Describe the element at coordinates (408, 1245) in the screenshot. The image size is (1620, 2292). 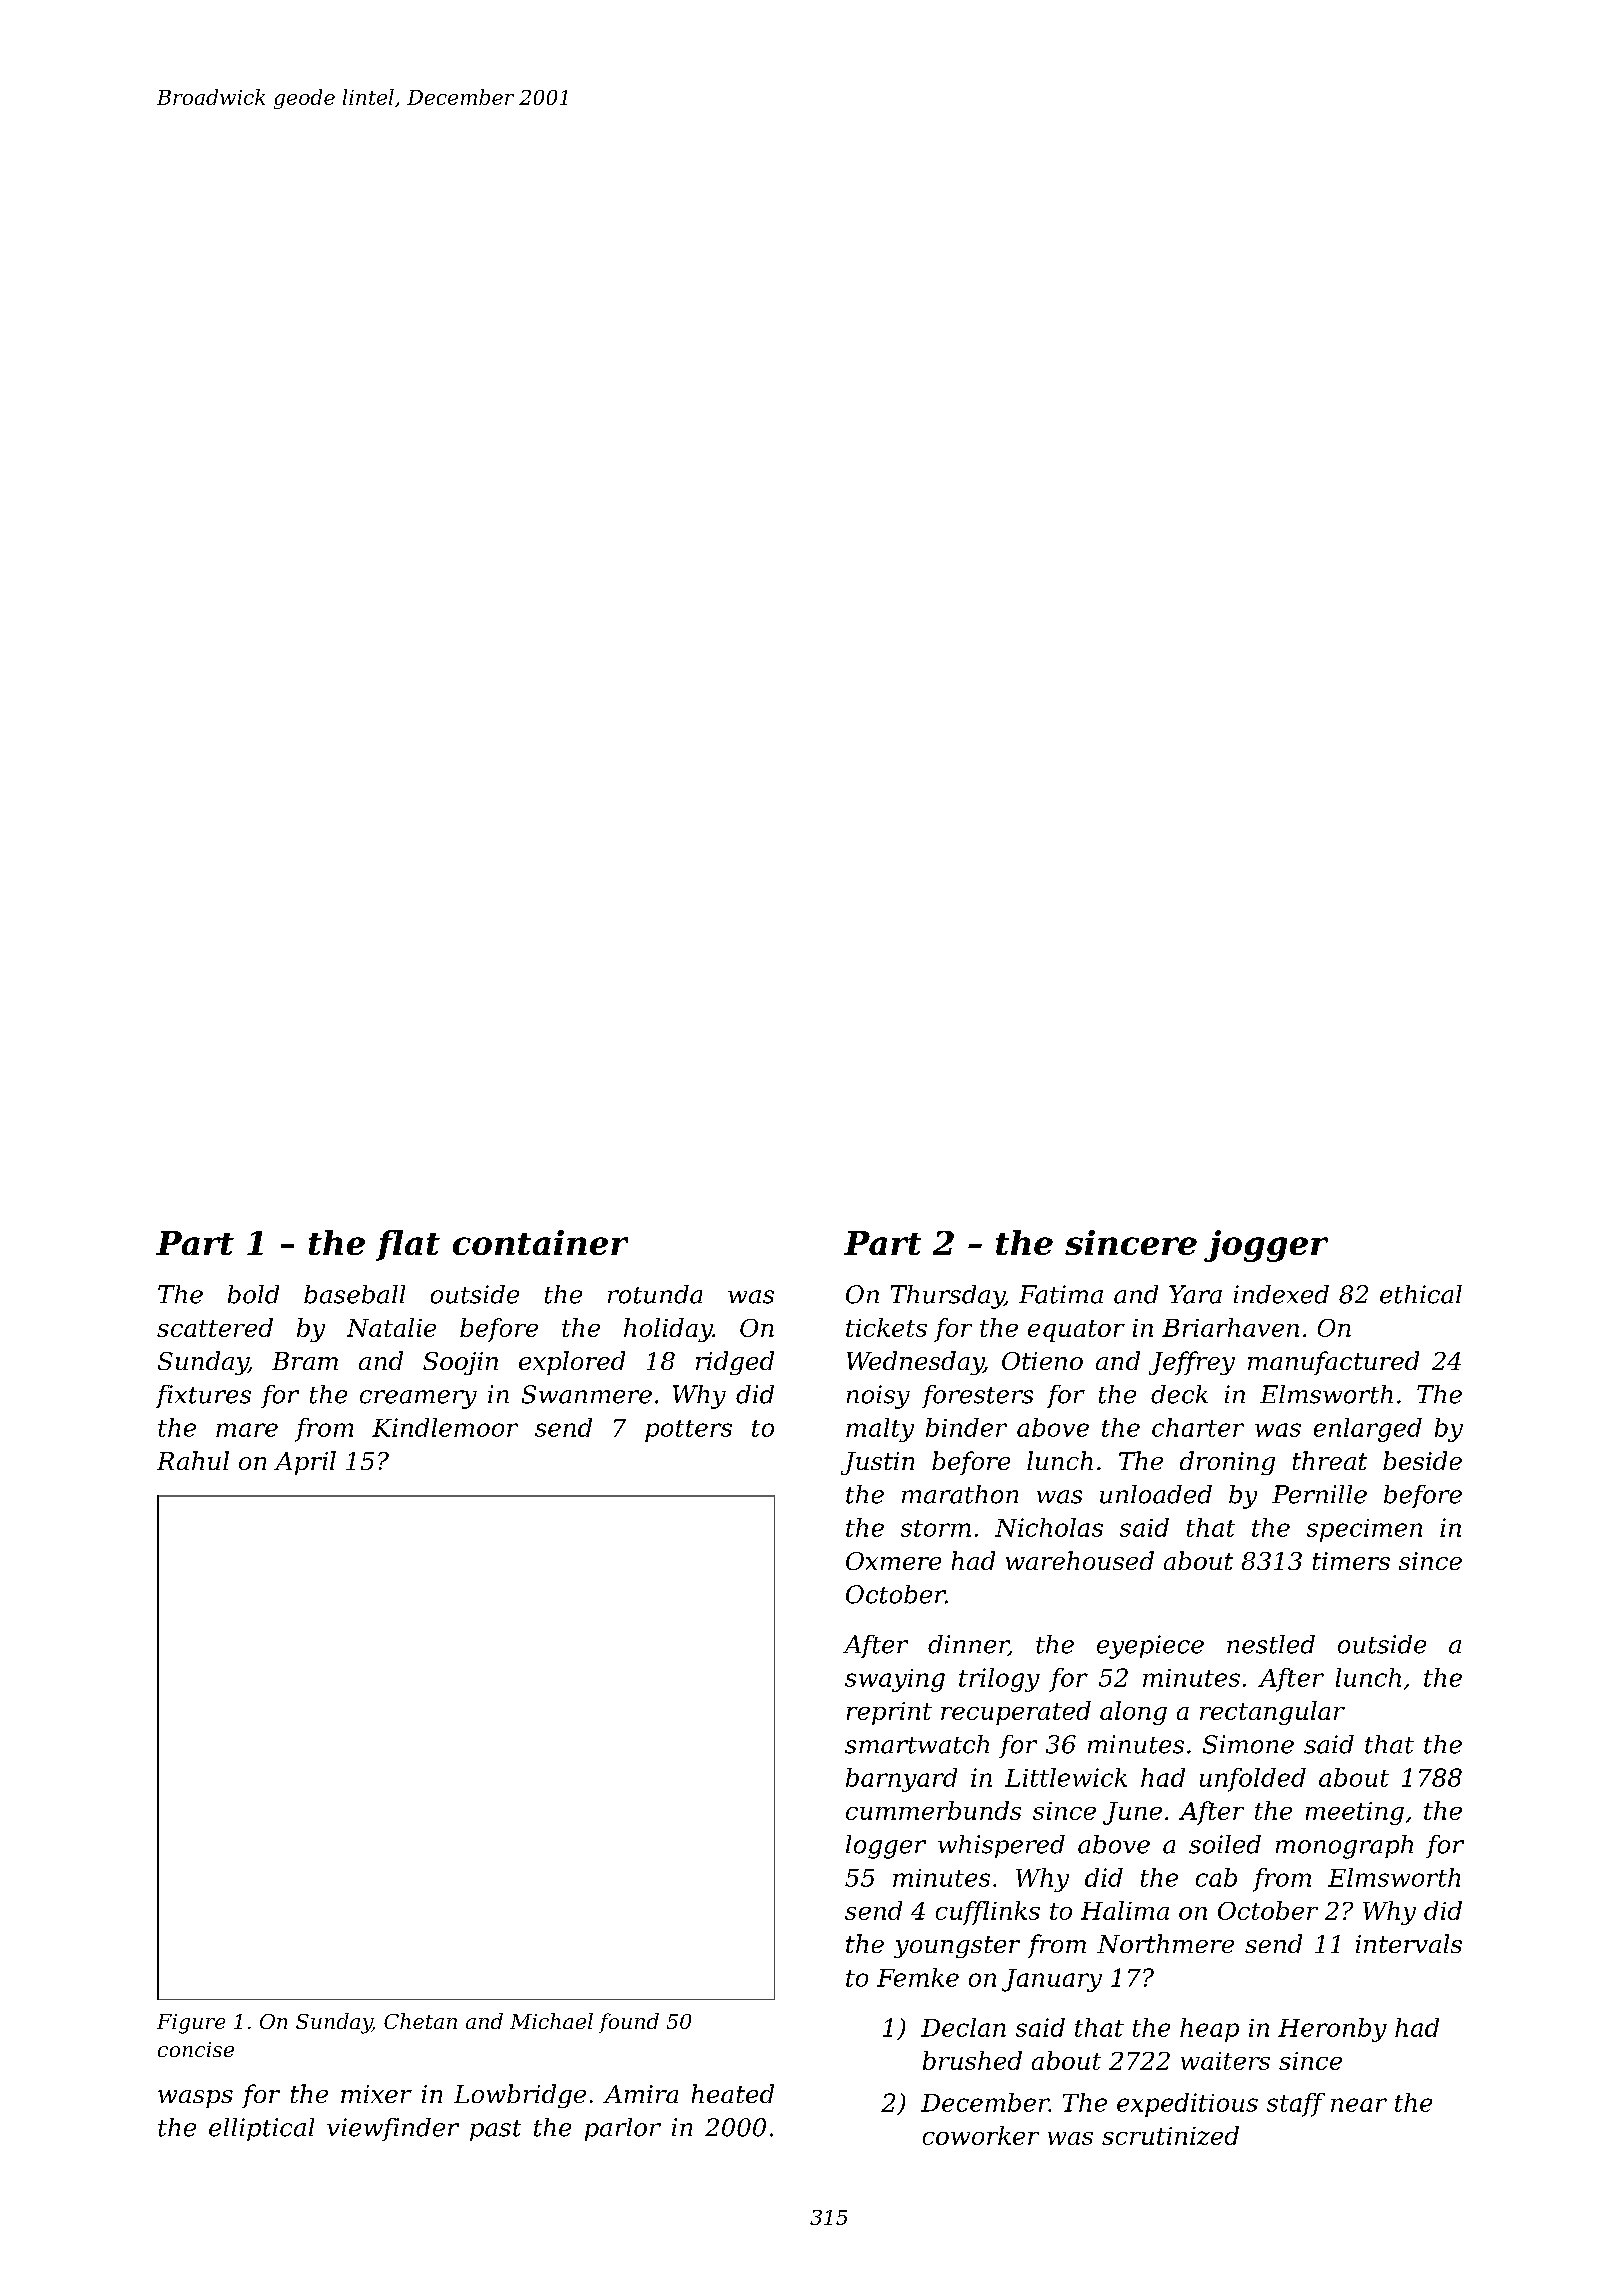
I see `flat` at that location.
